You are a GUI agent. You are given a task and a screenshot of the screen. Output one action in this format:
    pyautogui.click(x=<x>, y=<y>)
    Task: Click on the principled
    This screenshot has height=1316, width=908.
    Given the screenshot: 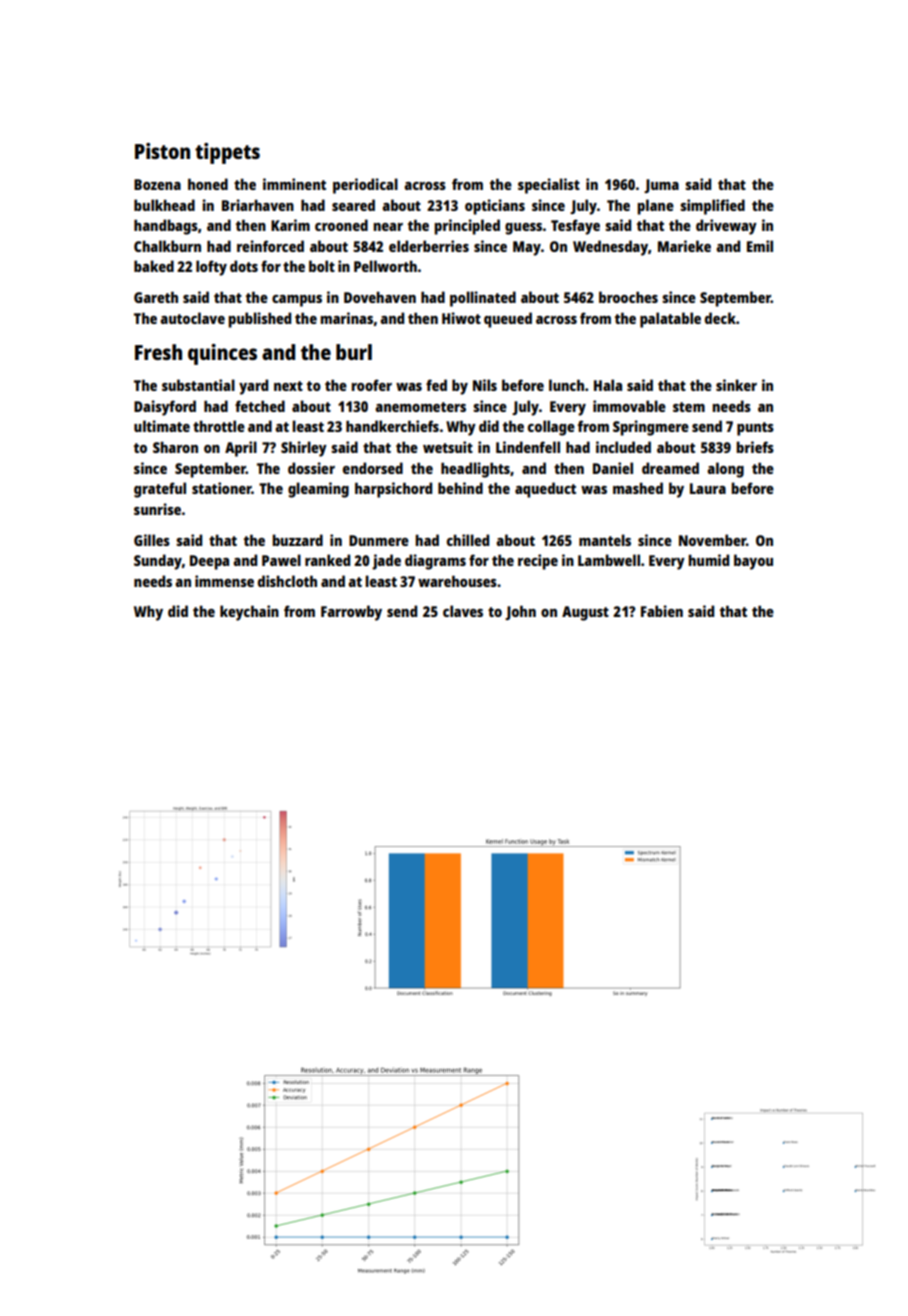 What is the action you would take?
    pyautogui.click(x=467, y=227)
